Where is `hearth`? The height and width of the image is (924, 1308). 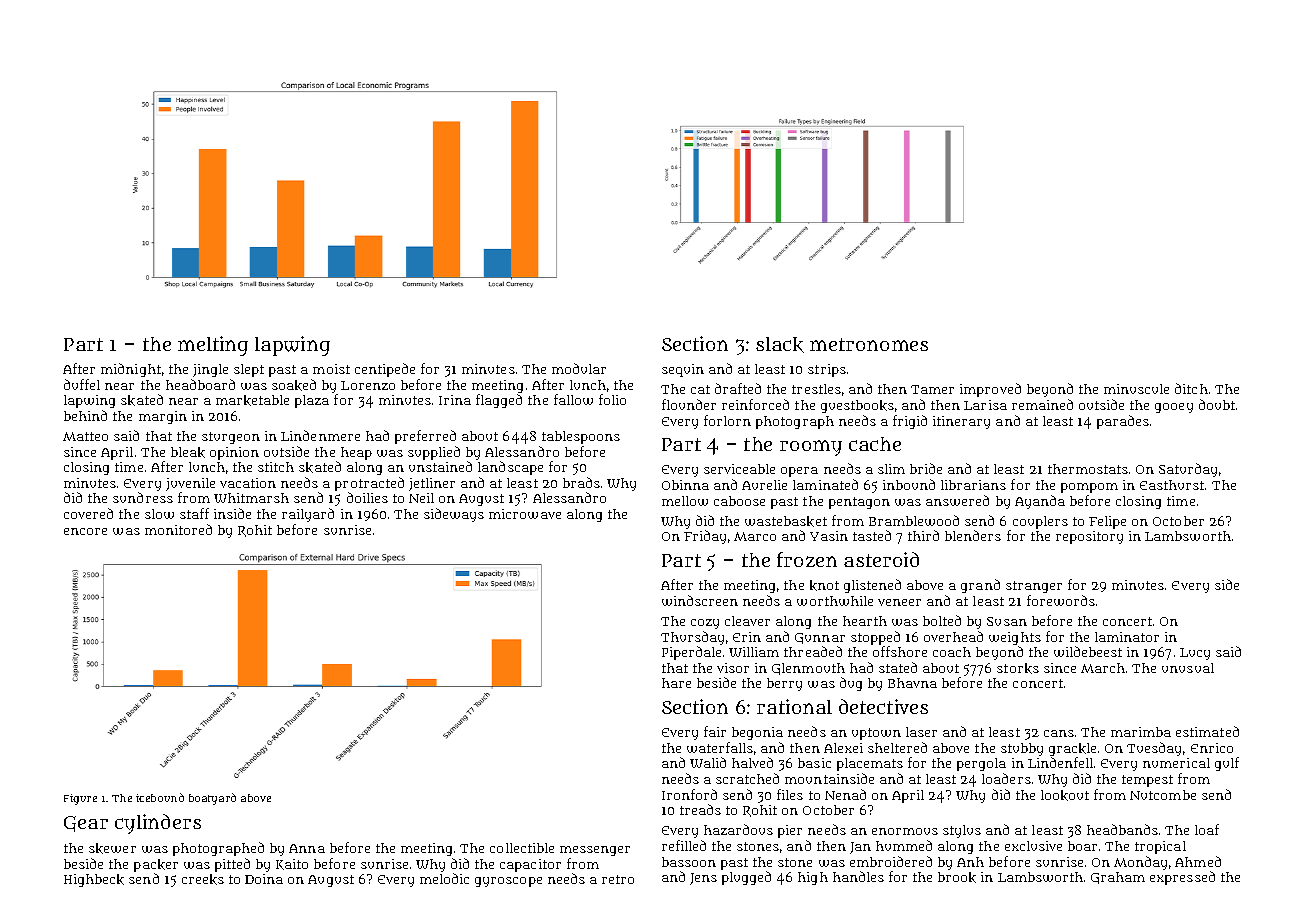 hearth is located at coordinates (865, 621).
